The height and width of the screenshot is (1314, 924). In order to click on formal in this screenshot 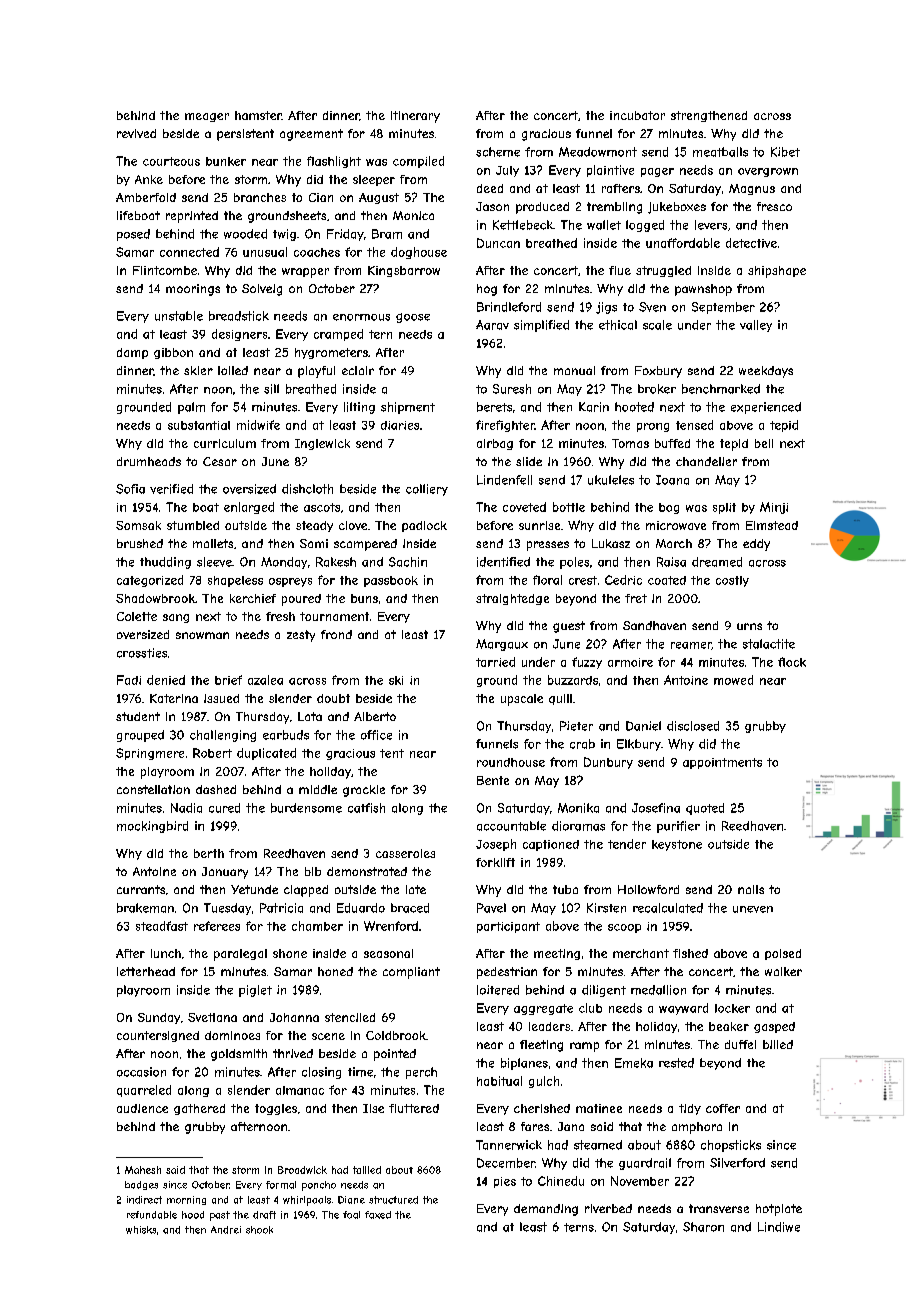, I will do `click(281, 1185)`.
